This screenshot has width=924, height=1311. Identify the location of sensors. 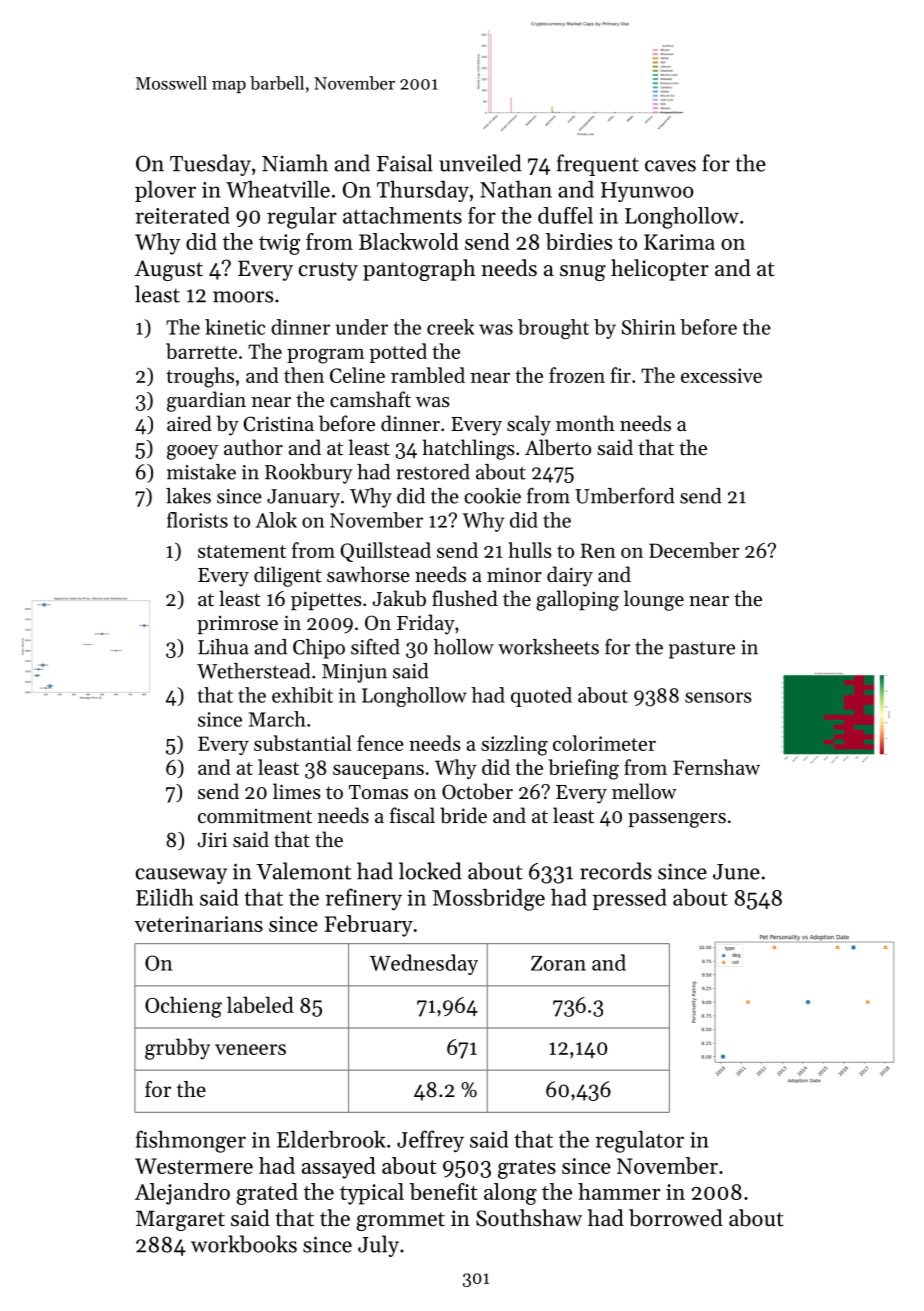
(718, 697).
